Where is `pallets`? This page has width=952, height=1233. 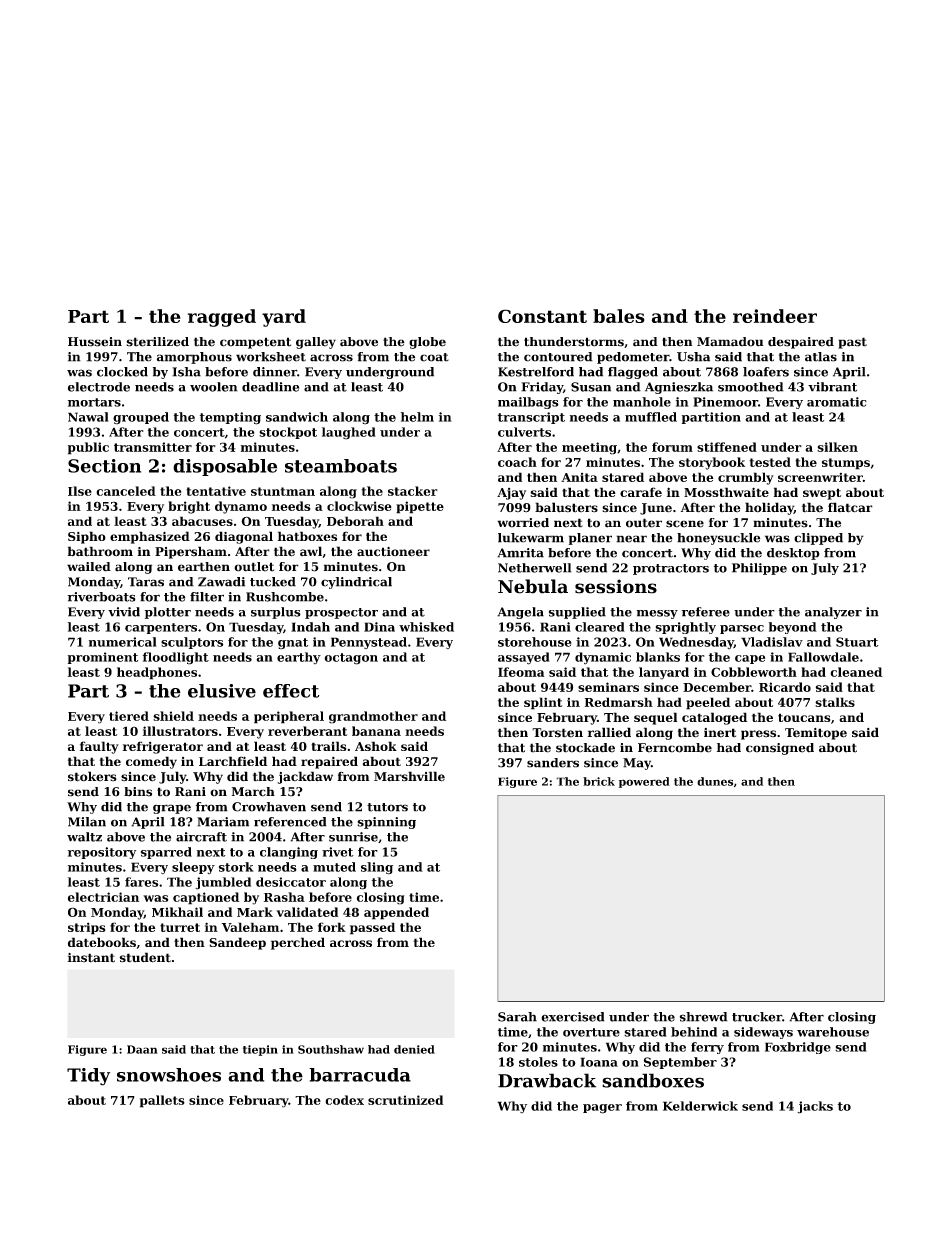 pallets is located at coordinates (162, 1101).
